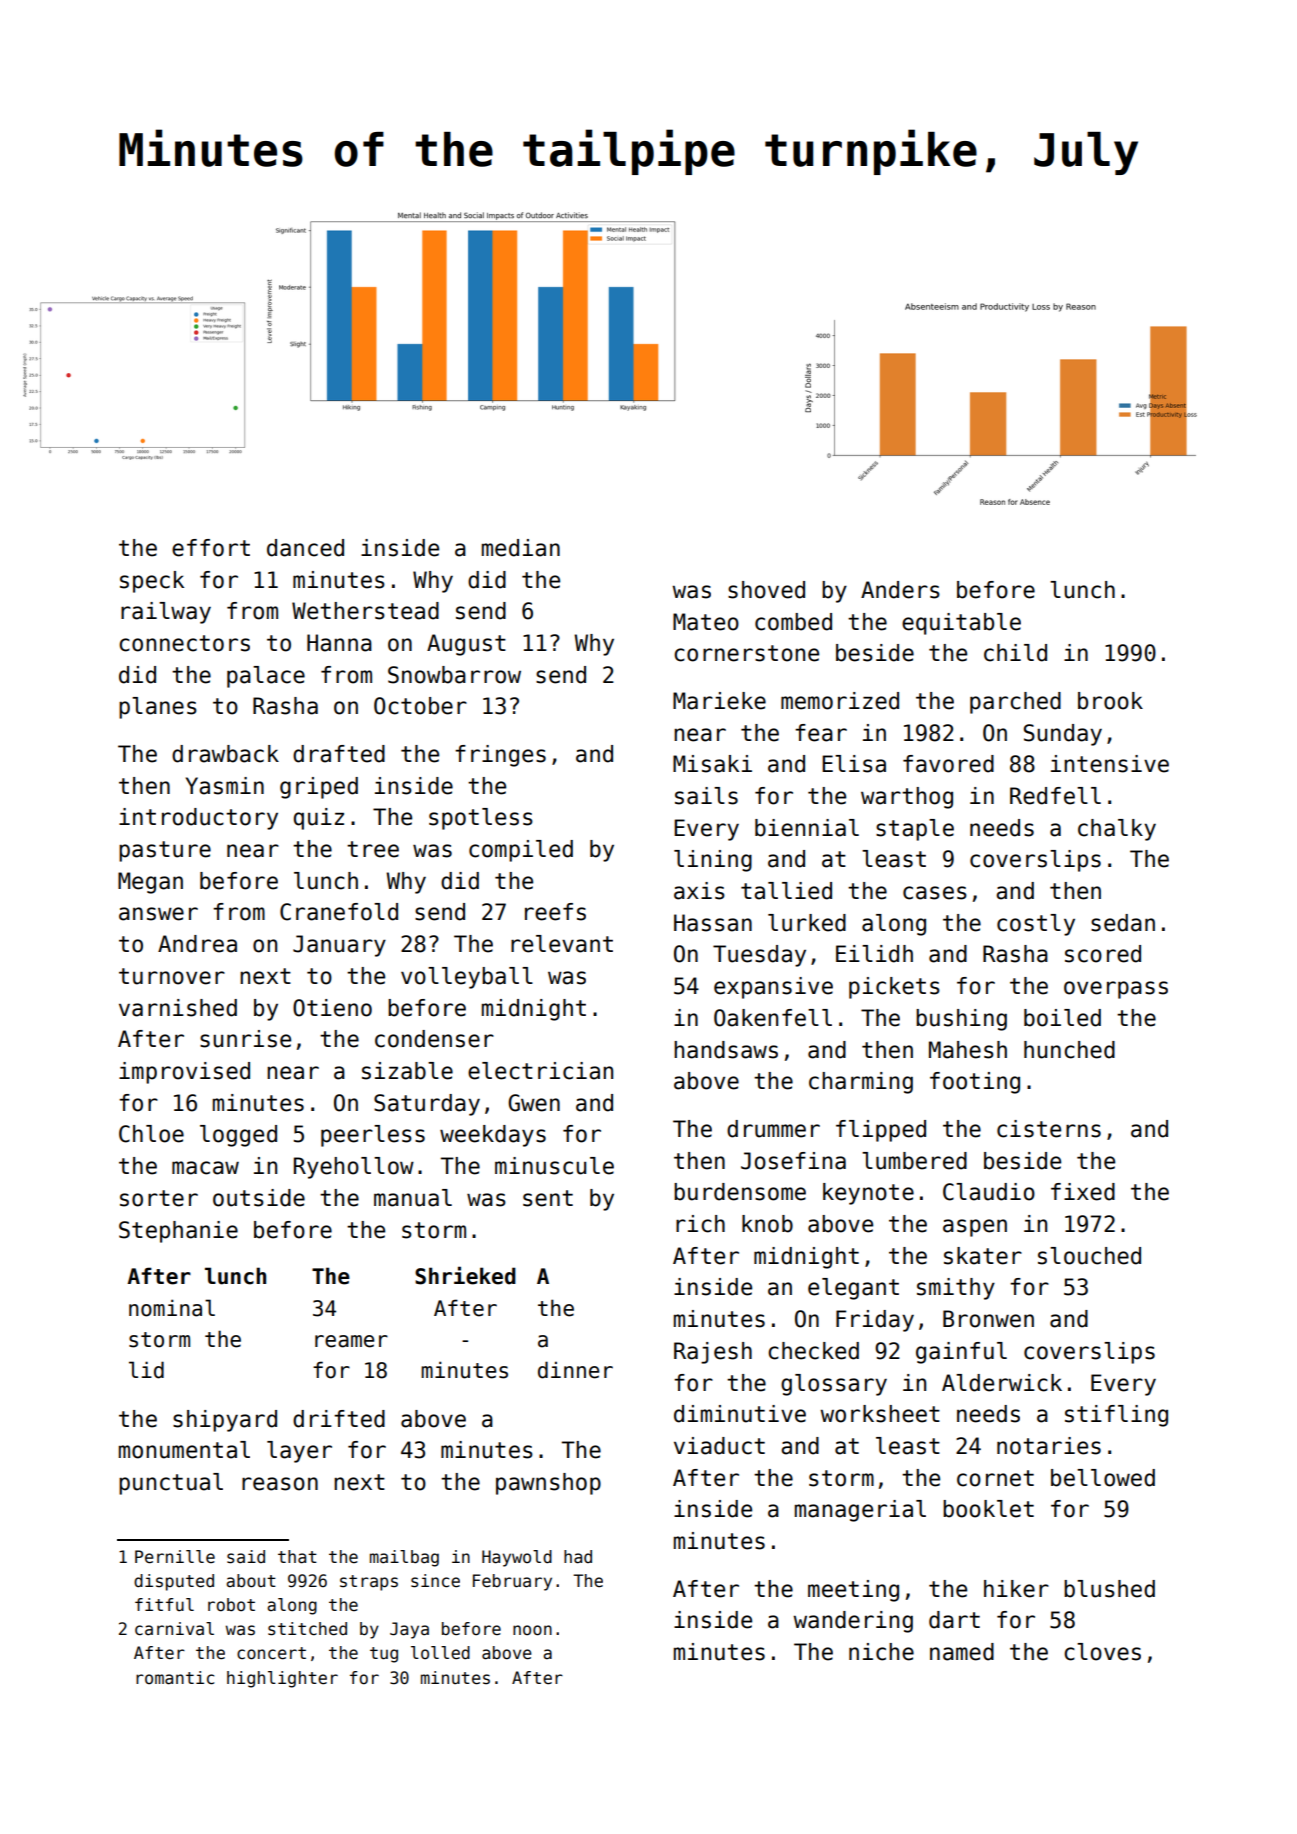 The image size is (1297, 1834). I want to click on slouched, so click(1089, 1256).
